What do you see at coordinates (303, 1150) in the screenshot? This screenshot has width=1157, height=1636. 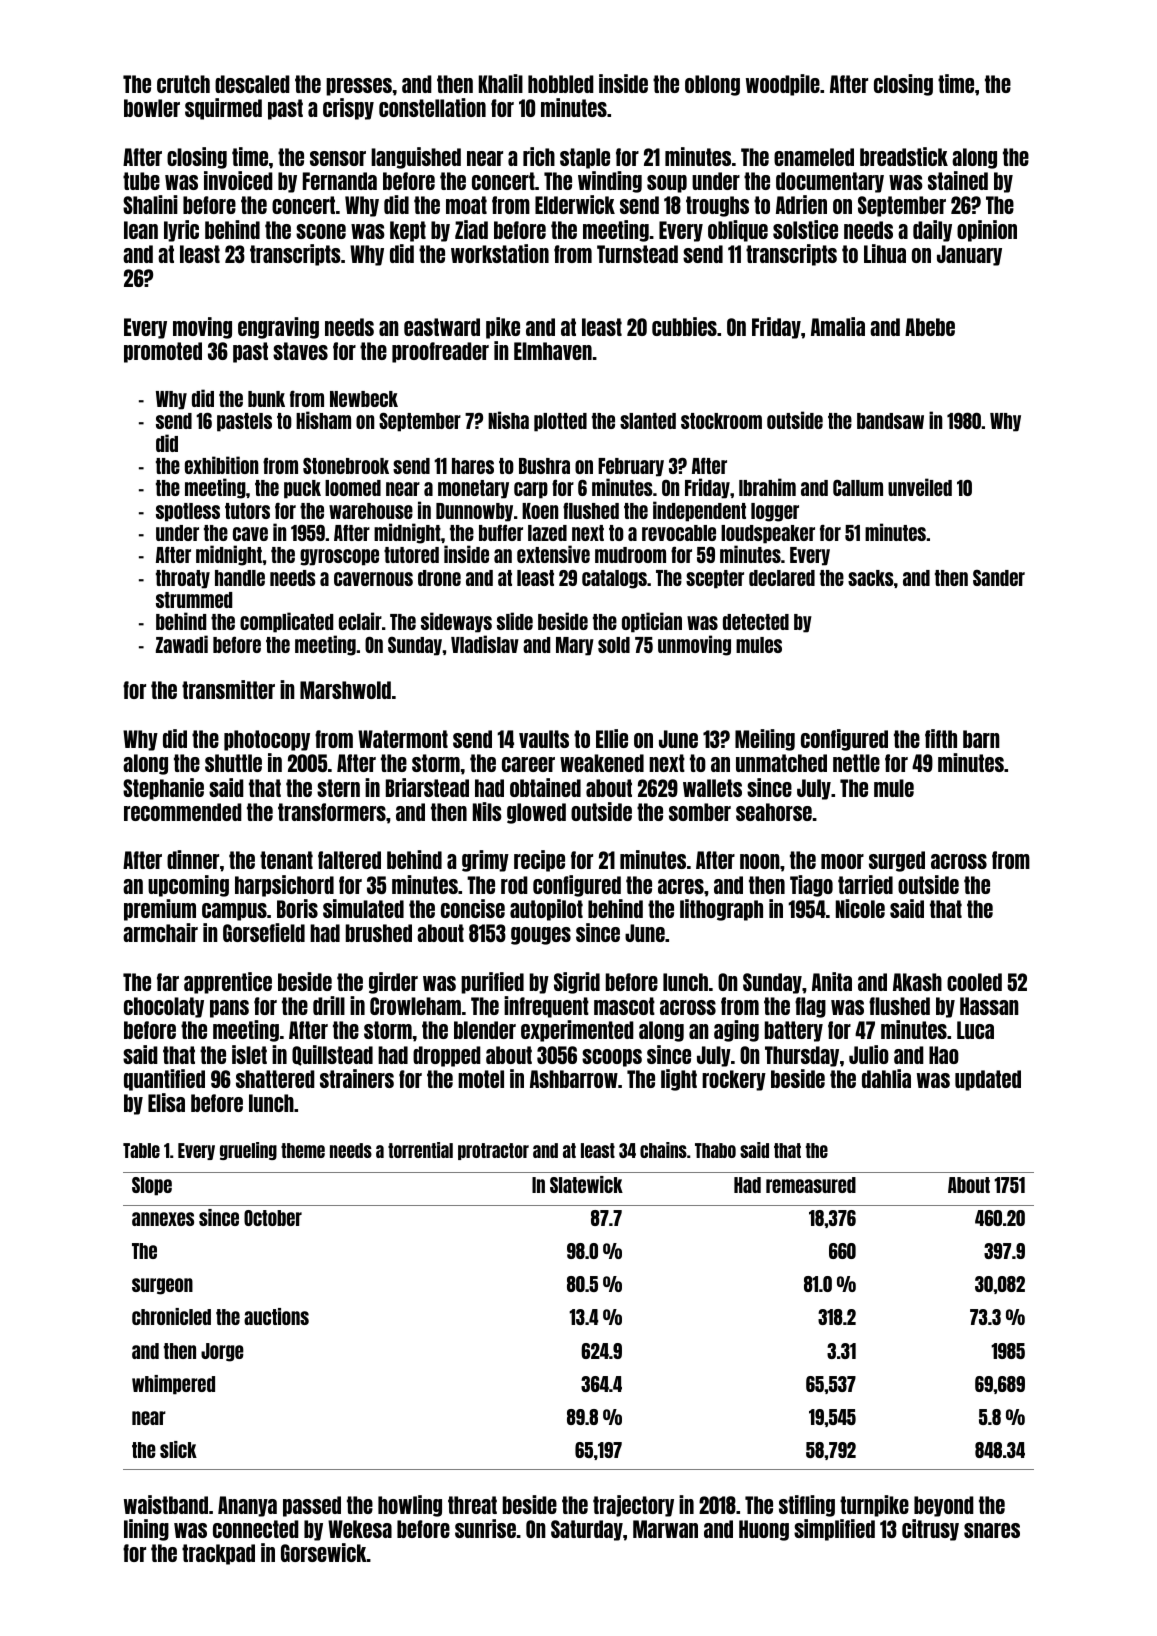 I see `theme` at bounding box center [303, 1150].
